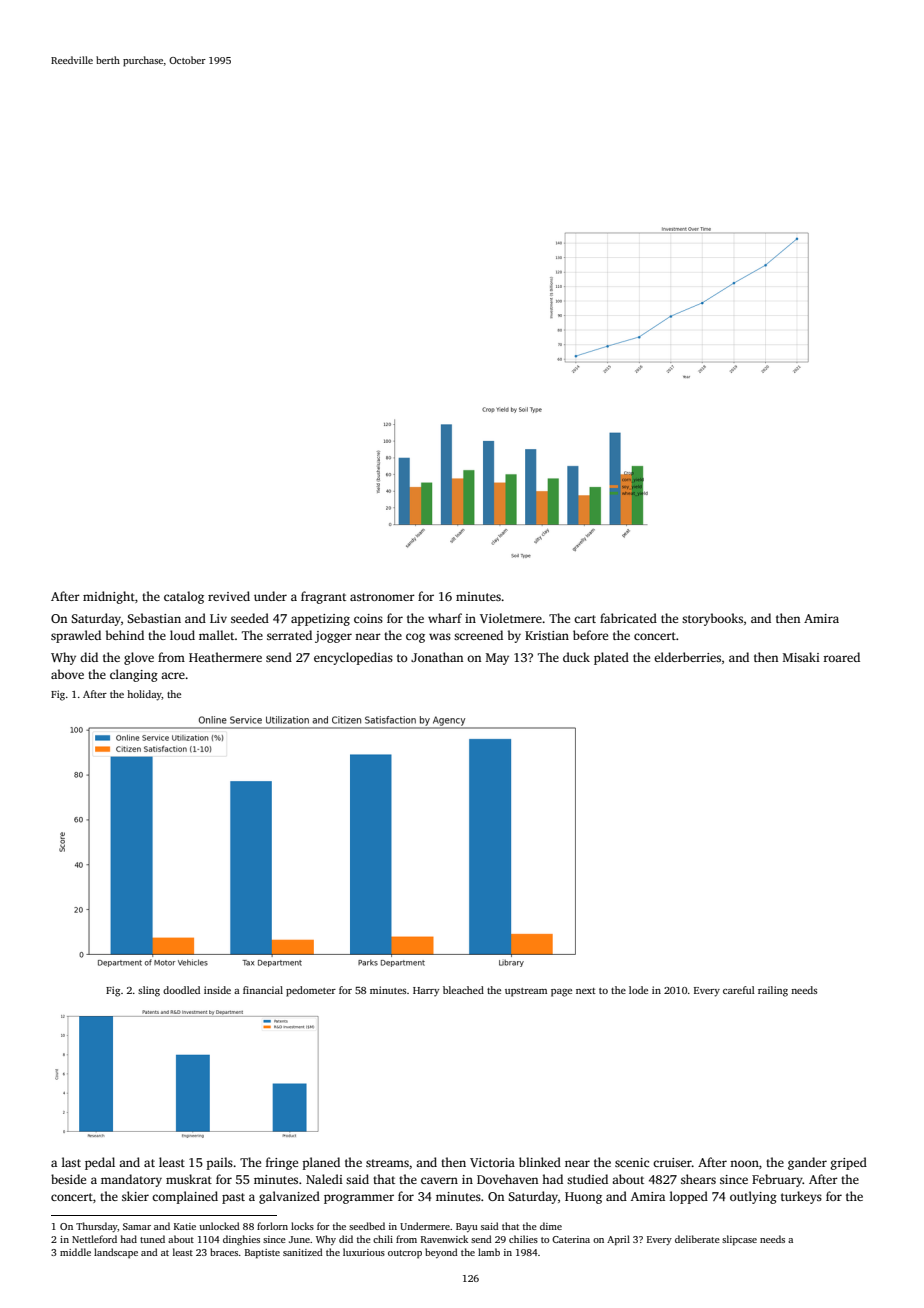 The image size is (924, 1308). What do you see at coordinates (586, 991) in the page?
I see `next` at bounding box center [586, 991].
